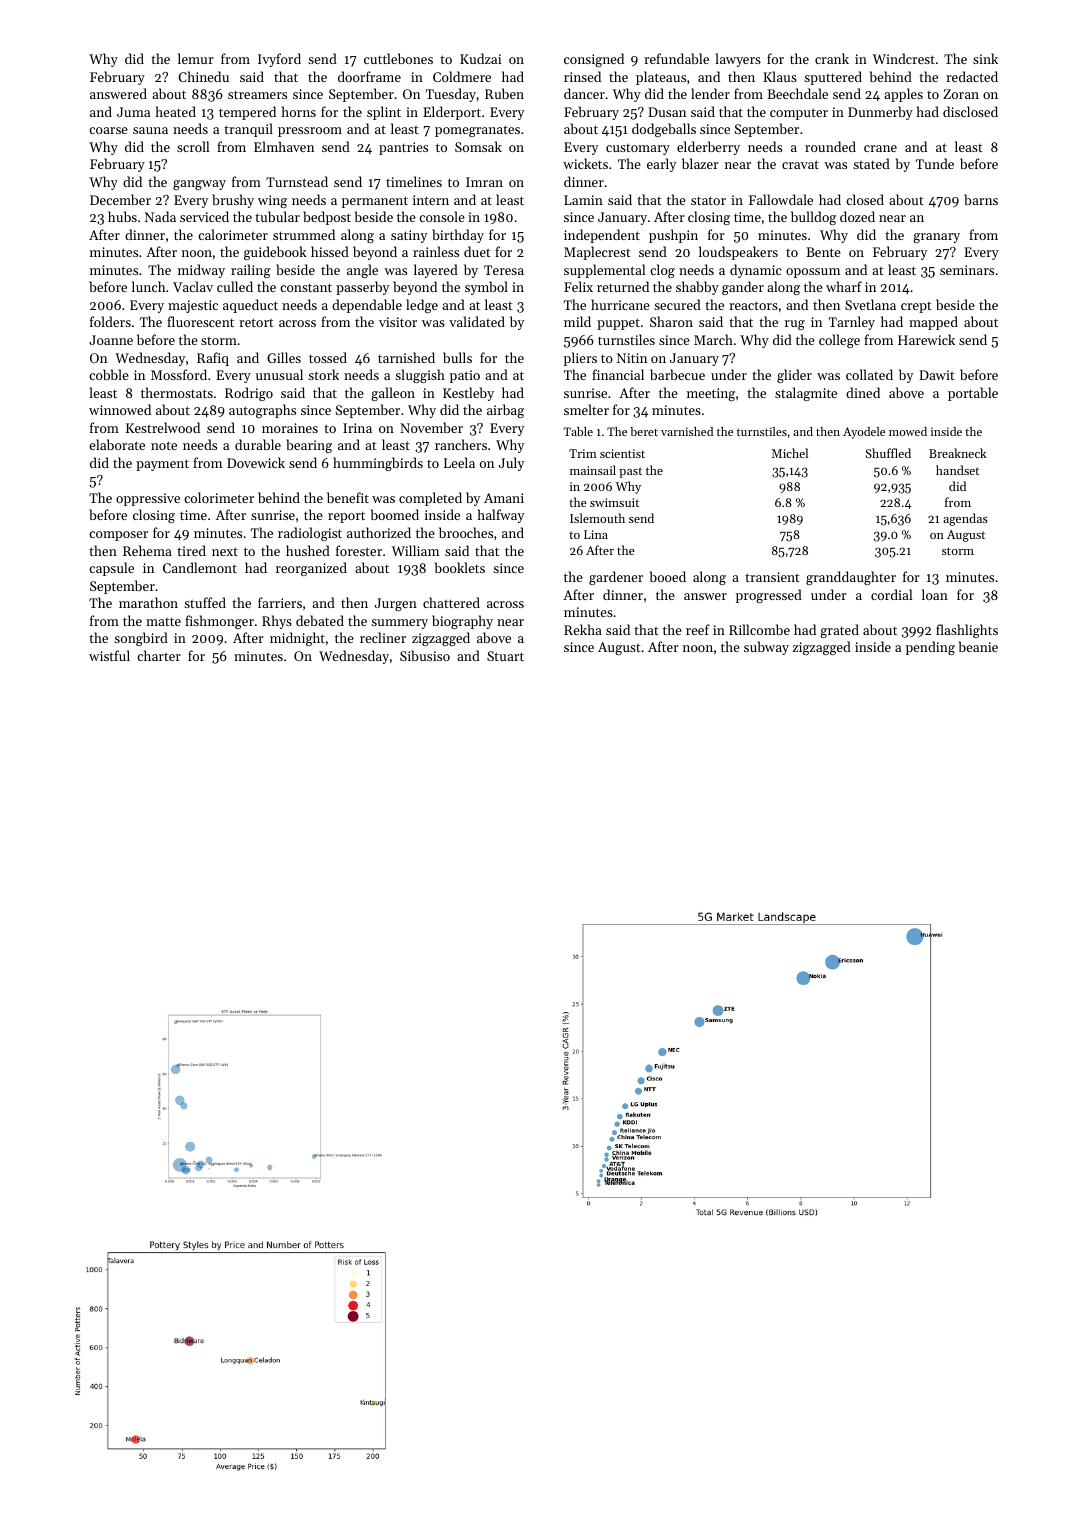 This page has height=1539, width=1088. Describe the element at coordinates (505, 656) in the page. I see `Stuart` at that location.
